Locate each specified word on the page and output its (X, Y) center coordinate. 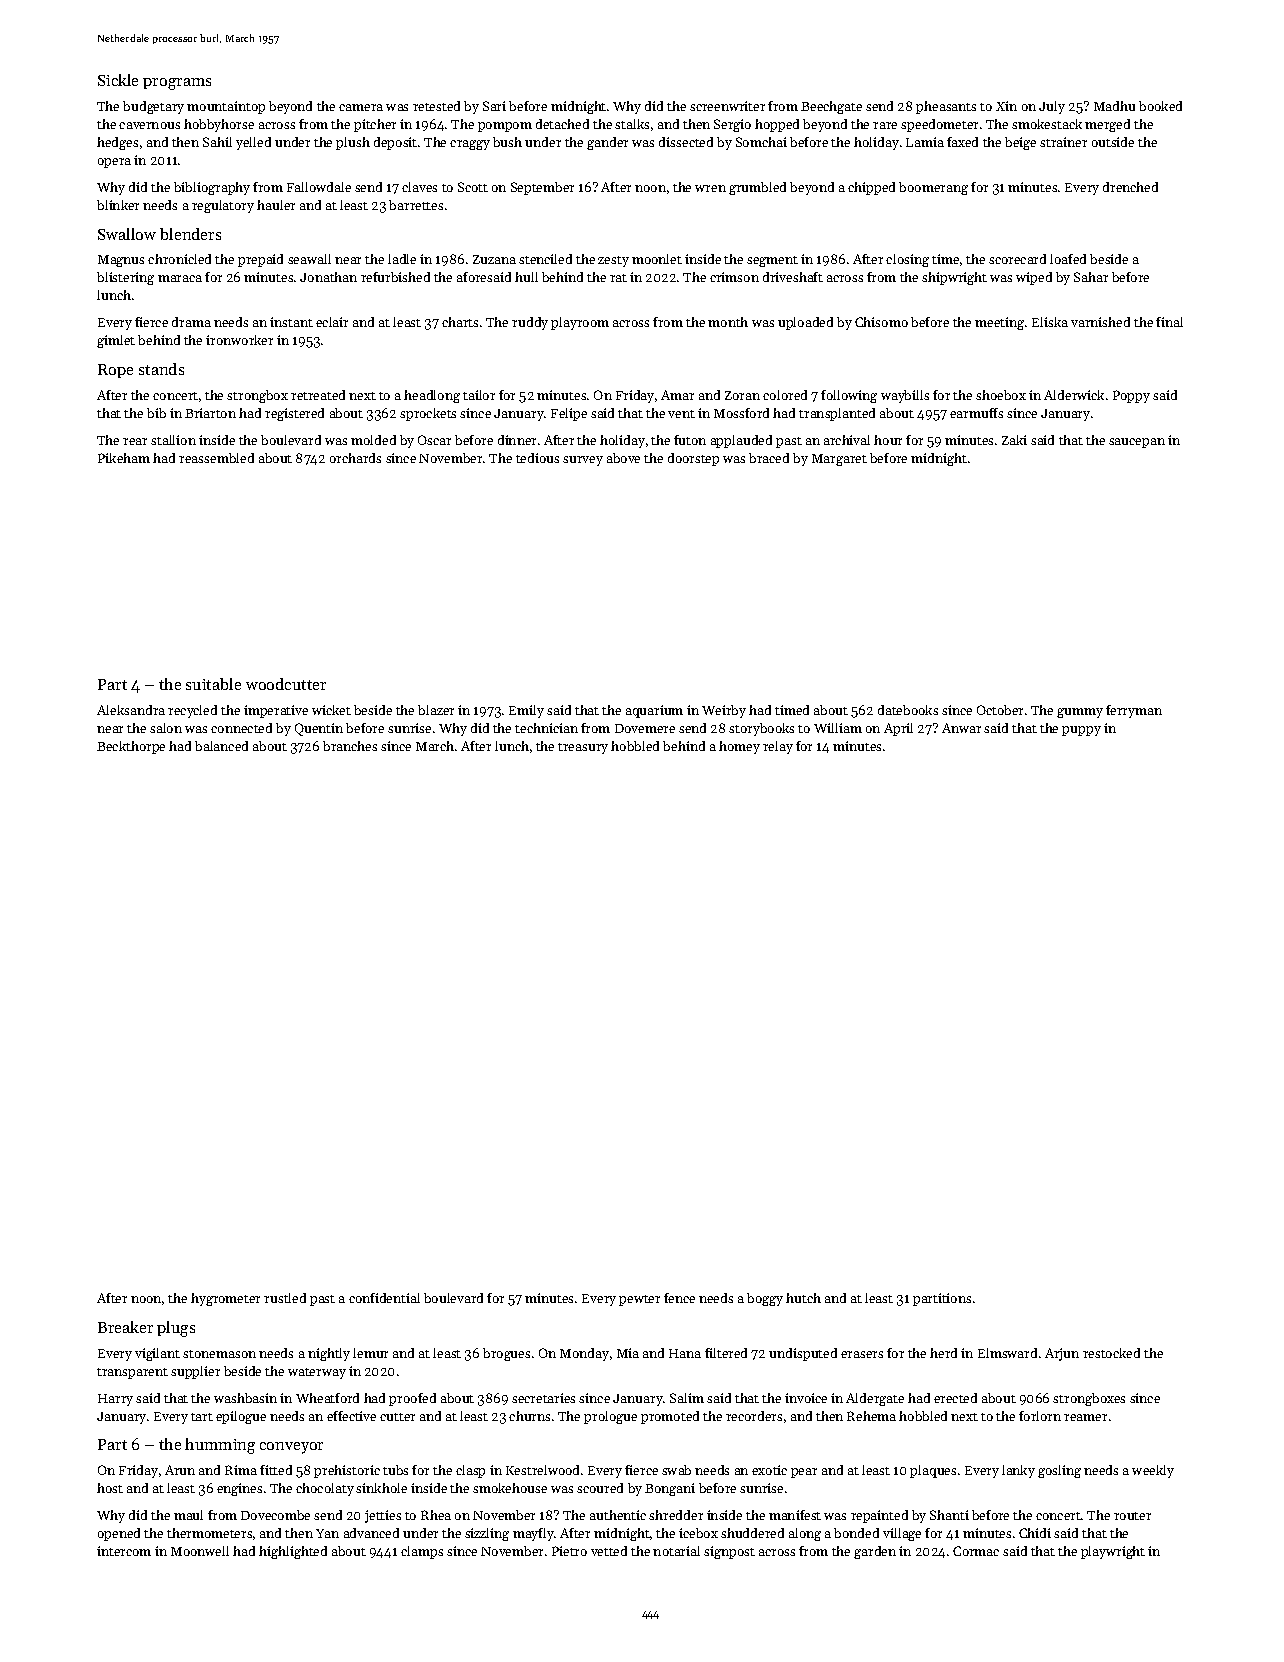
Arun (180, 1470)
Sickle (118, 80)
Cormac (976, 1551)
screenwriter (727, 106)
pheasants (946, 107)
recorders (754, 1416)
